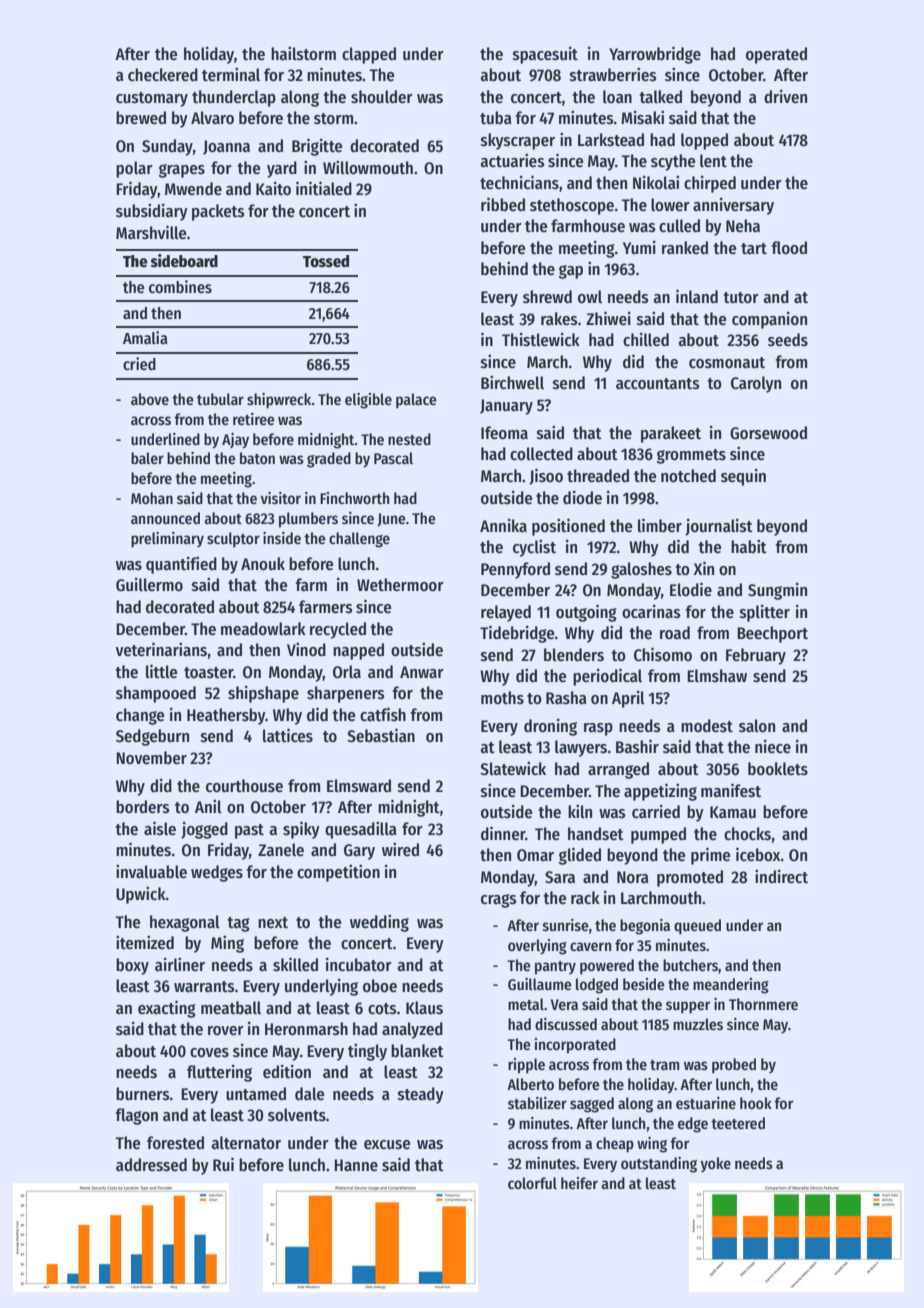 Image resolution: width=924 pixels, height=1308 pixels. What do you see at coordinates (747, 834) in the image?
I see `chocks` at bounding box center [747, 834].
